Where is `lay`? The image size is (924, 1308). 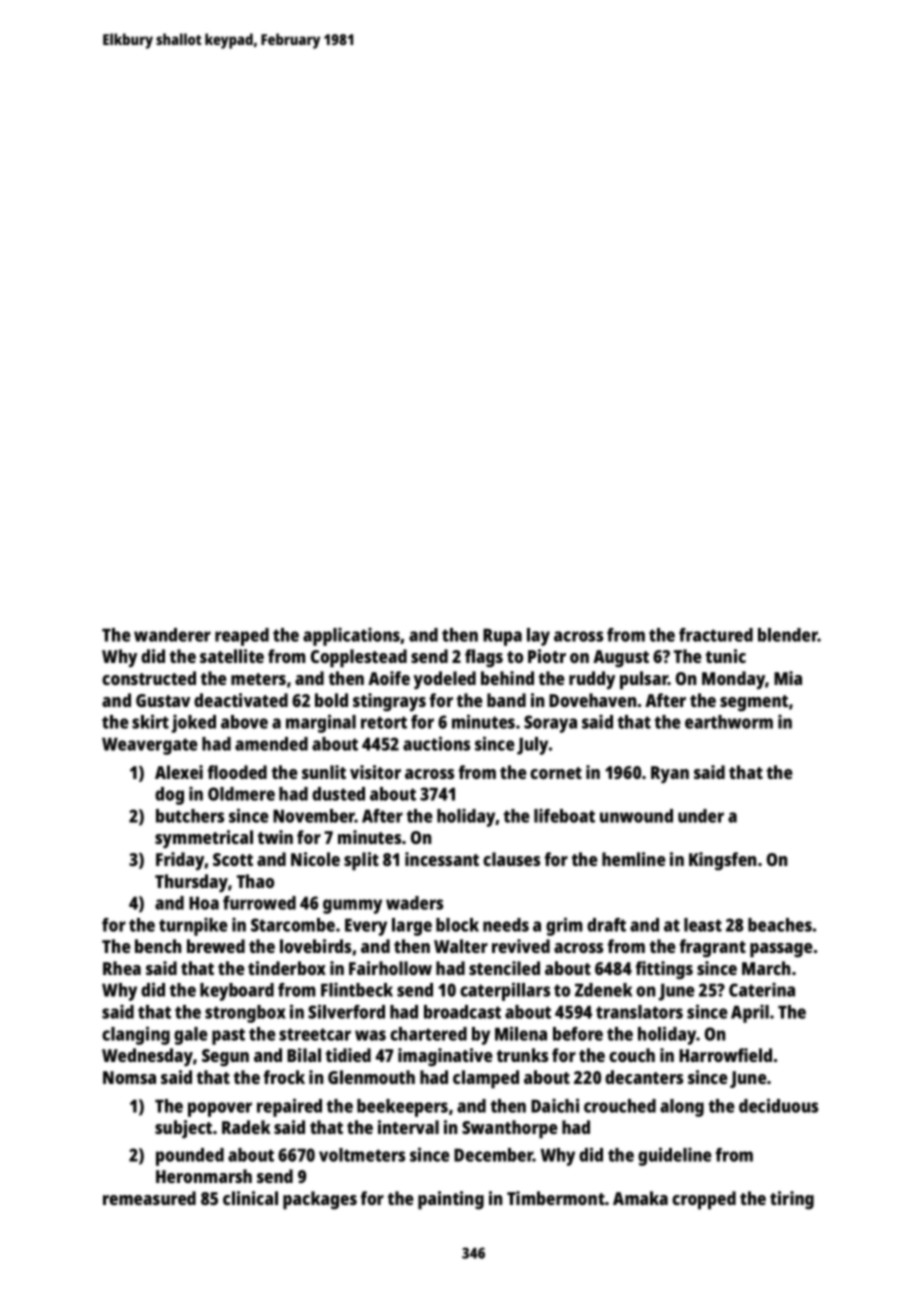
lay is located at coordinates (538, 637).
